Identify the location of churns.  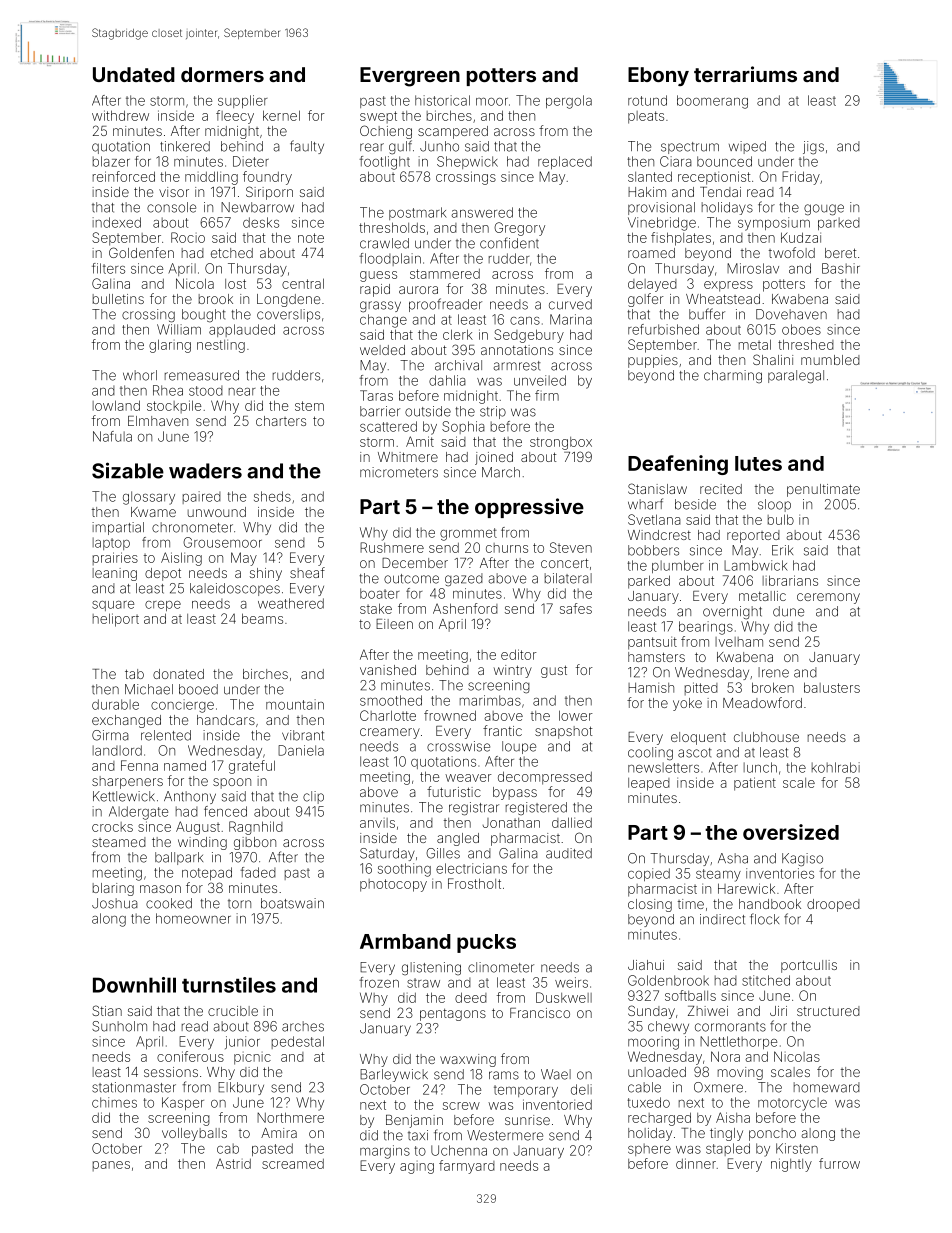
(507, 548).
